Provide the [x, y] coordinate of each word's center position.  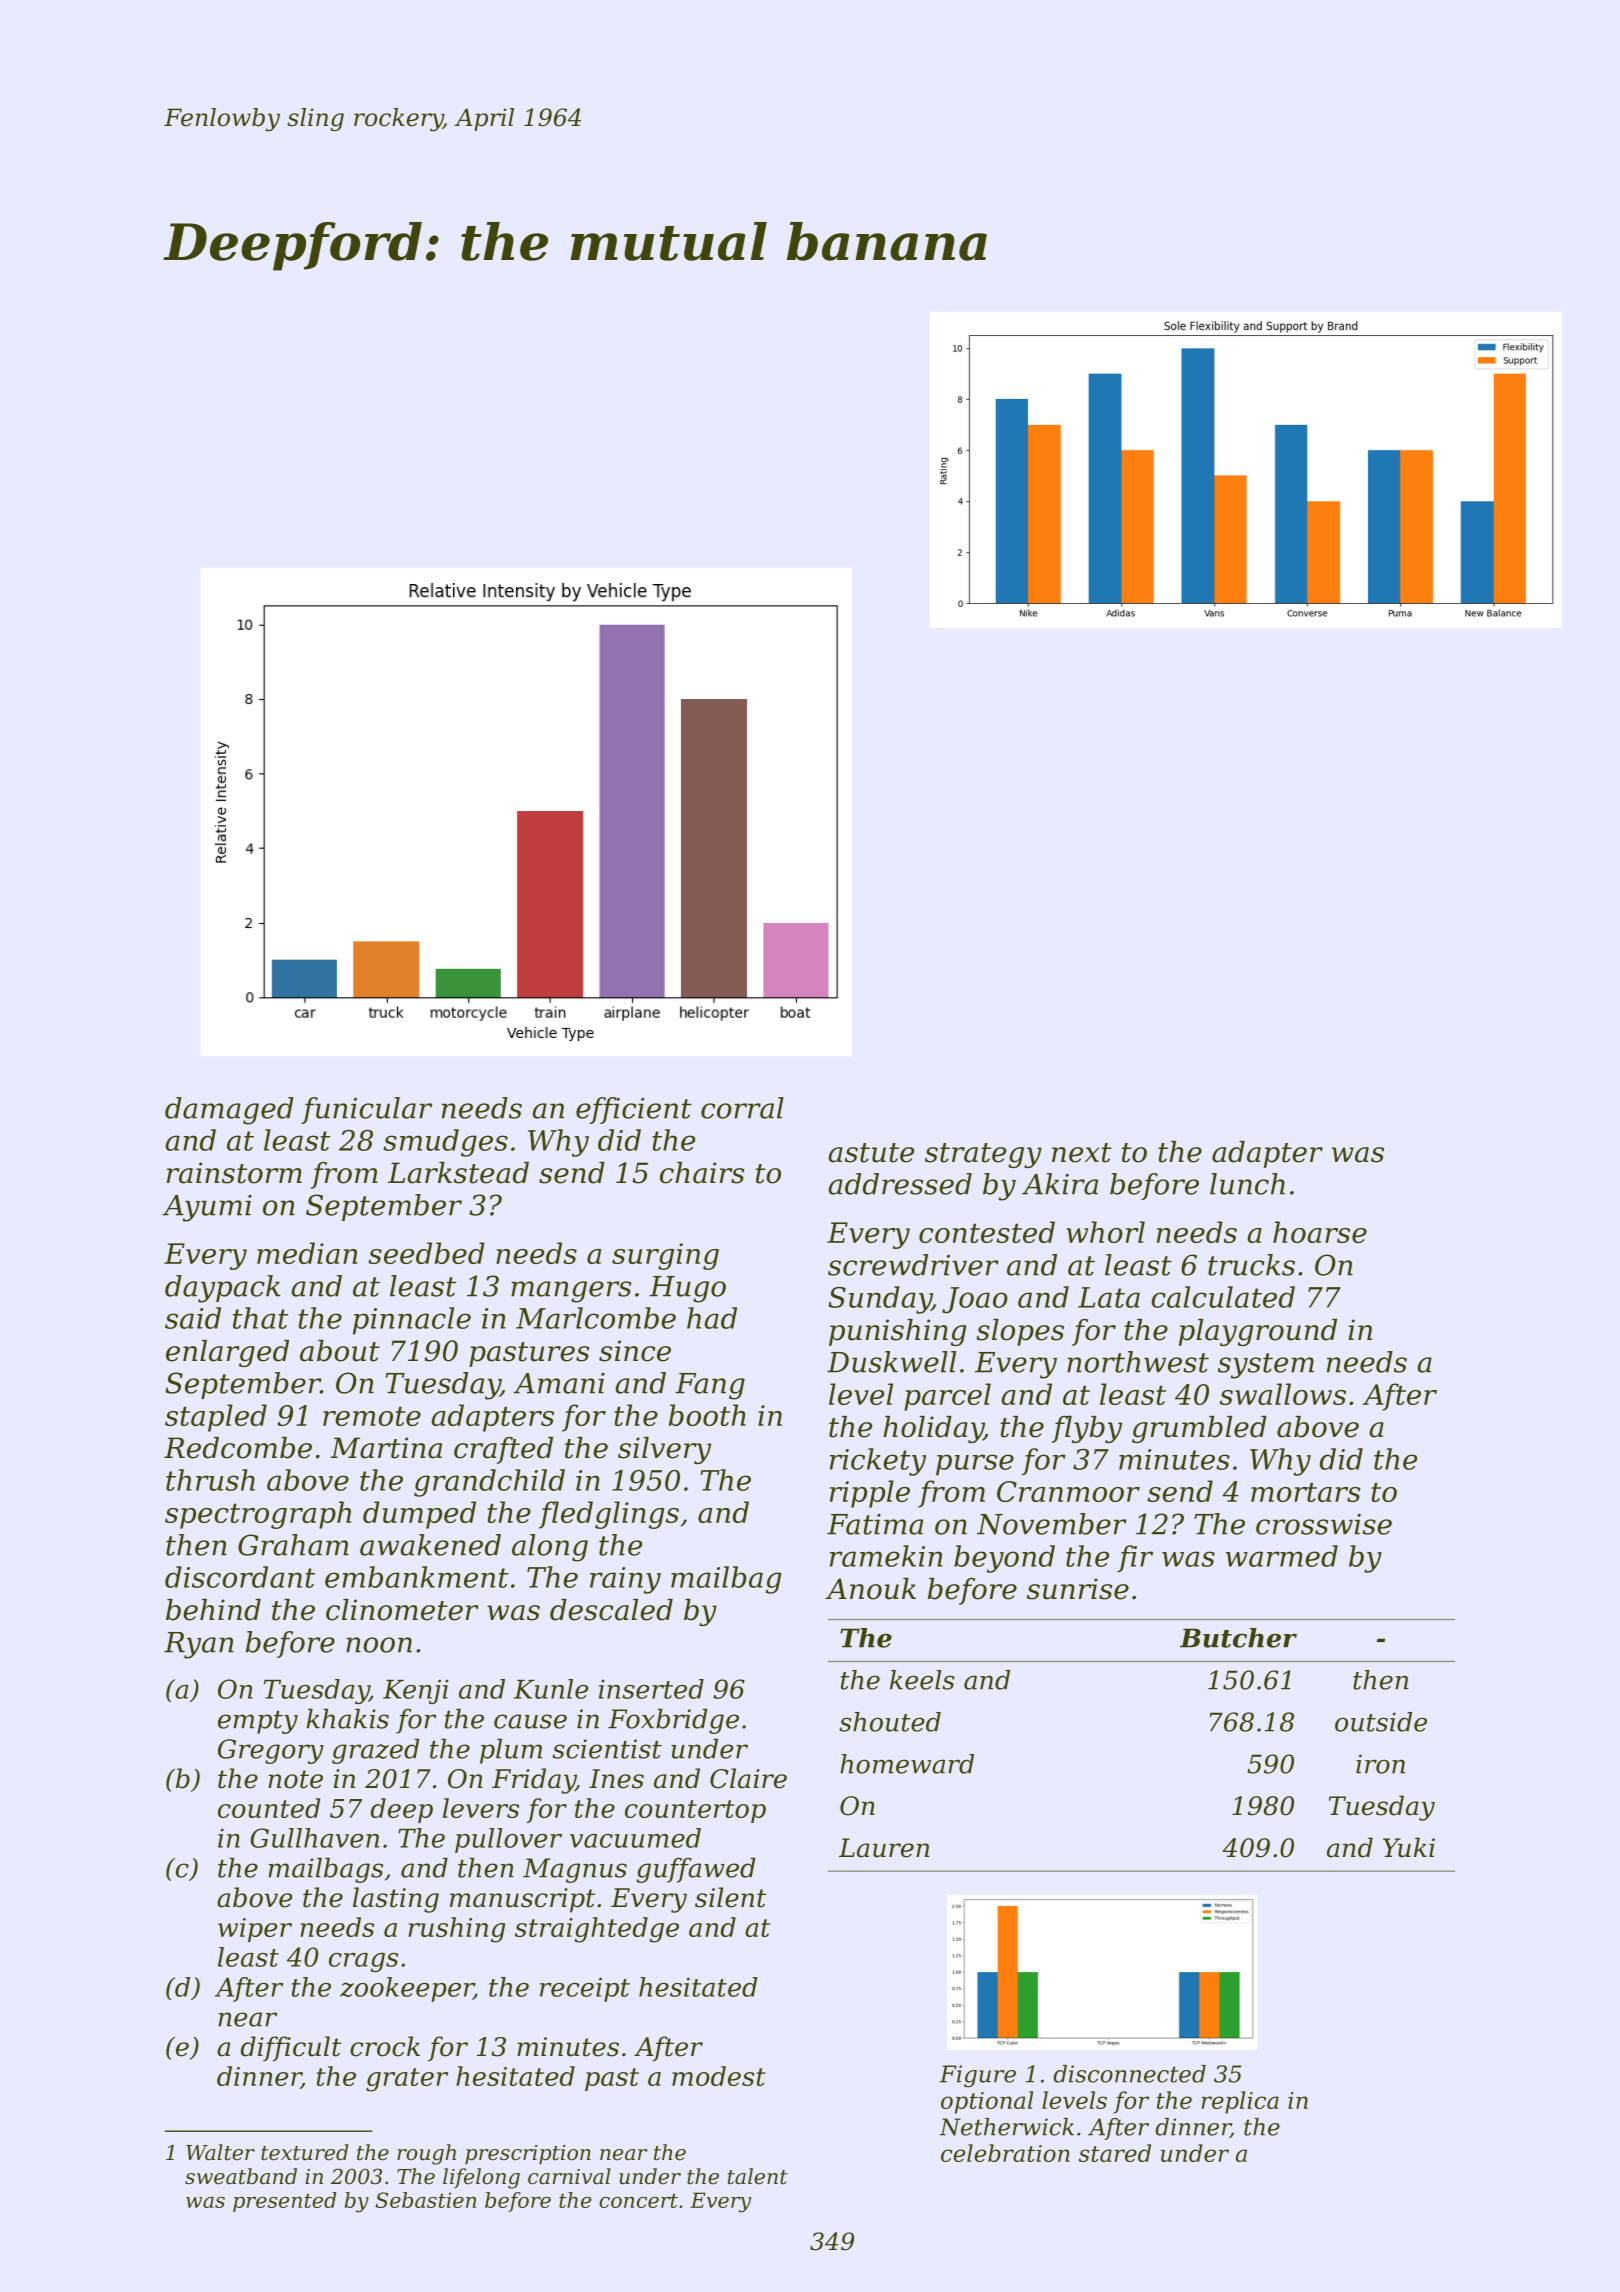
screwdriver [913, 1265]
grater [407, 2080]
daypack [222, 1289]
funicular [366, 1110]
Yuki [1409, 1847]
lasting [396, 1900]
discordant [240, 1577]
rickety [878, 1462]
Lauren [884, 1848]
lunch [1247, 1184]
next [1082, 1153]
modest [719, 2076]
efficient [634, 1110]
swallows [1283, 1394]
